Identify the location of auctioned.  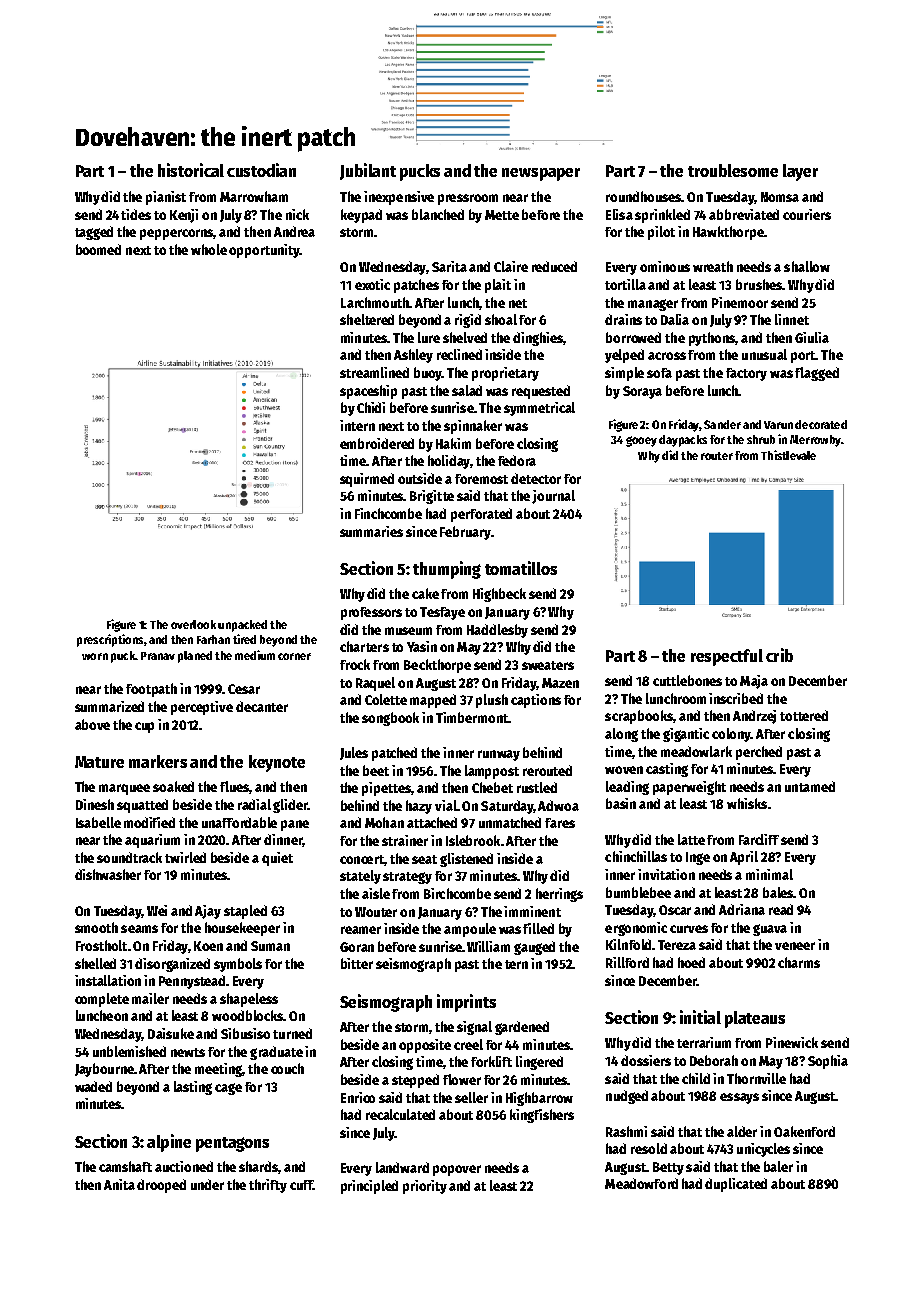
(184, 1166).
